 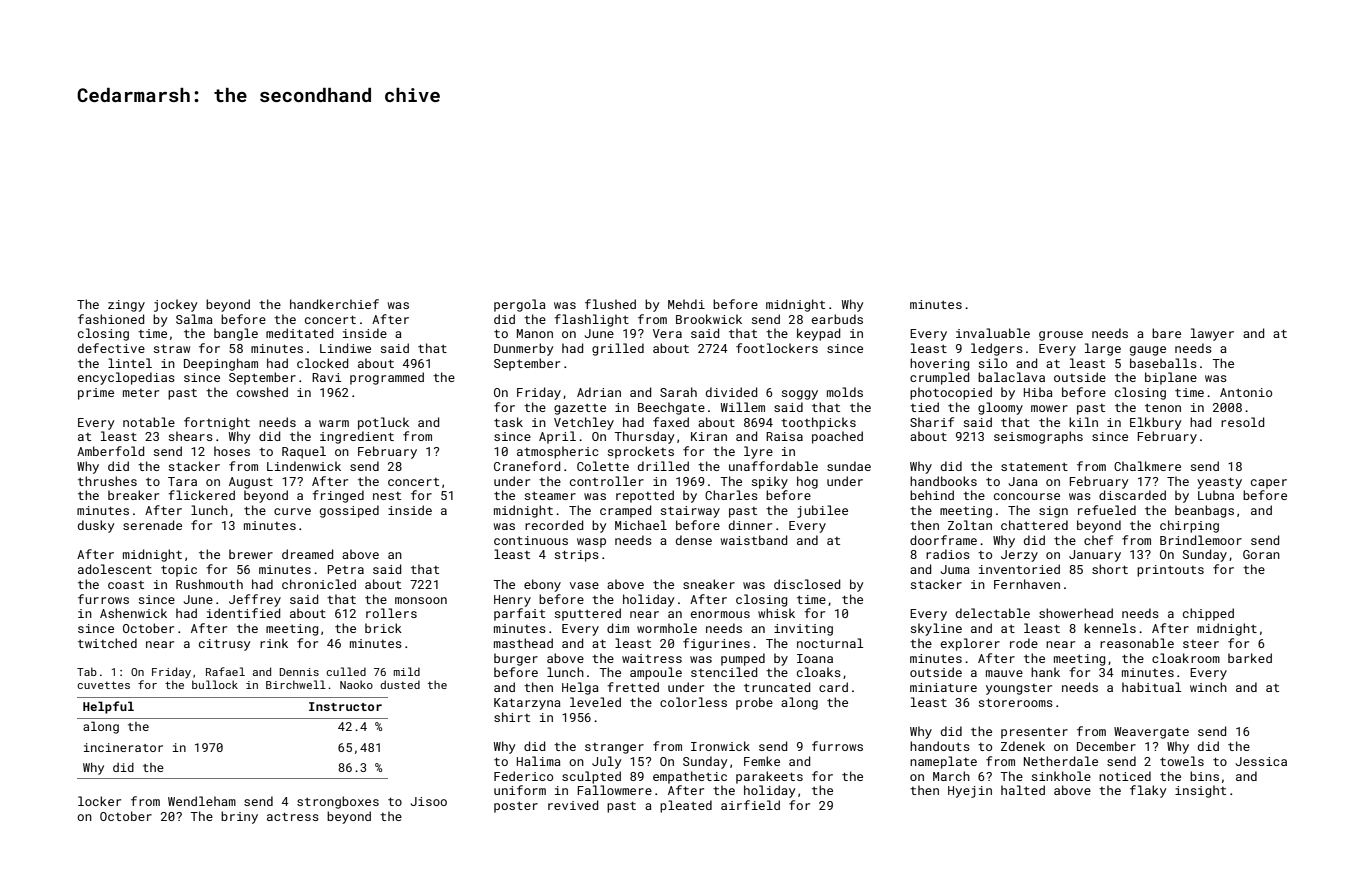 I want to click on probe, so click(x=754, y=703).
